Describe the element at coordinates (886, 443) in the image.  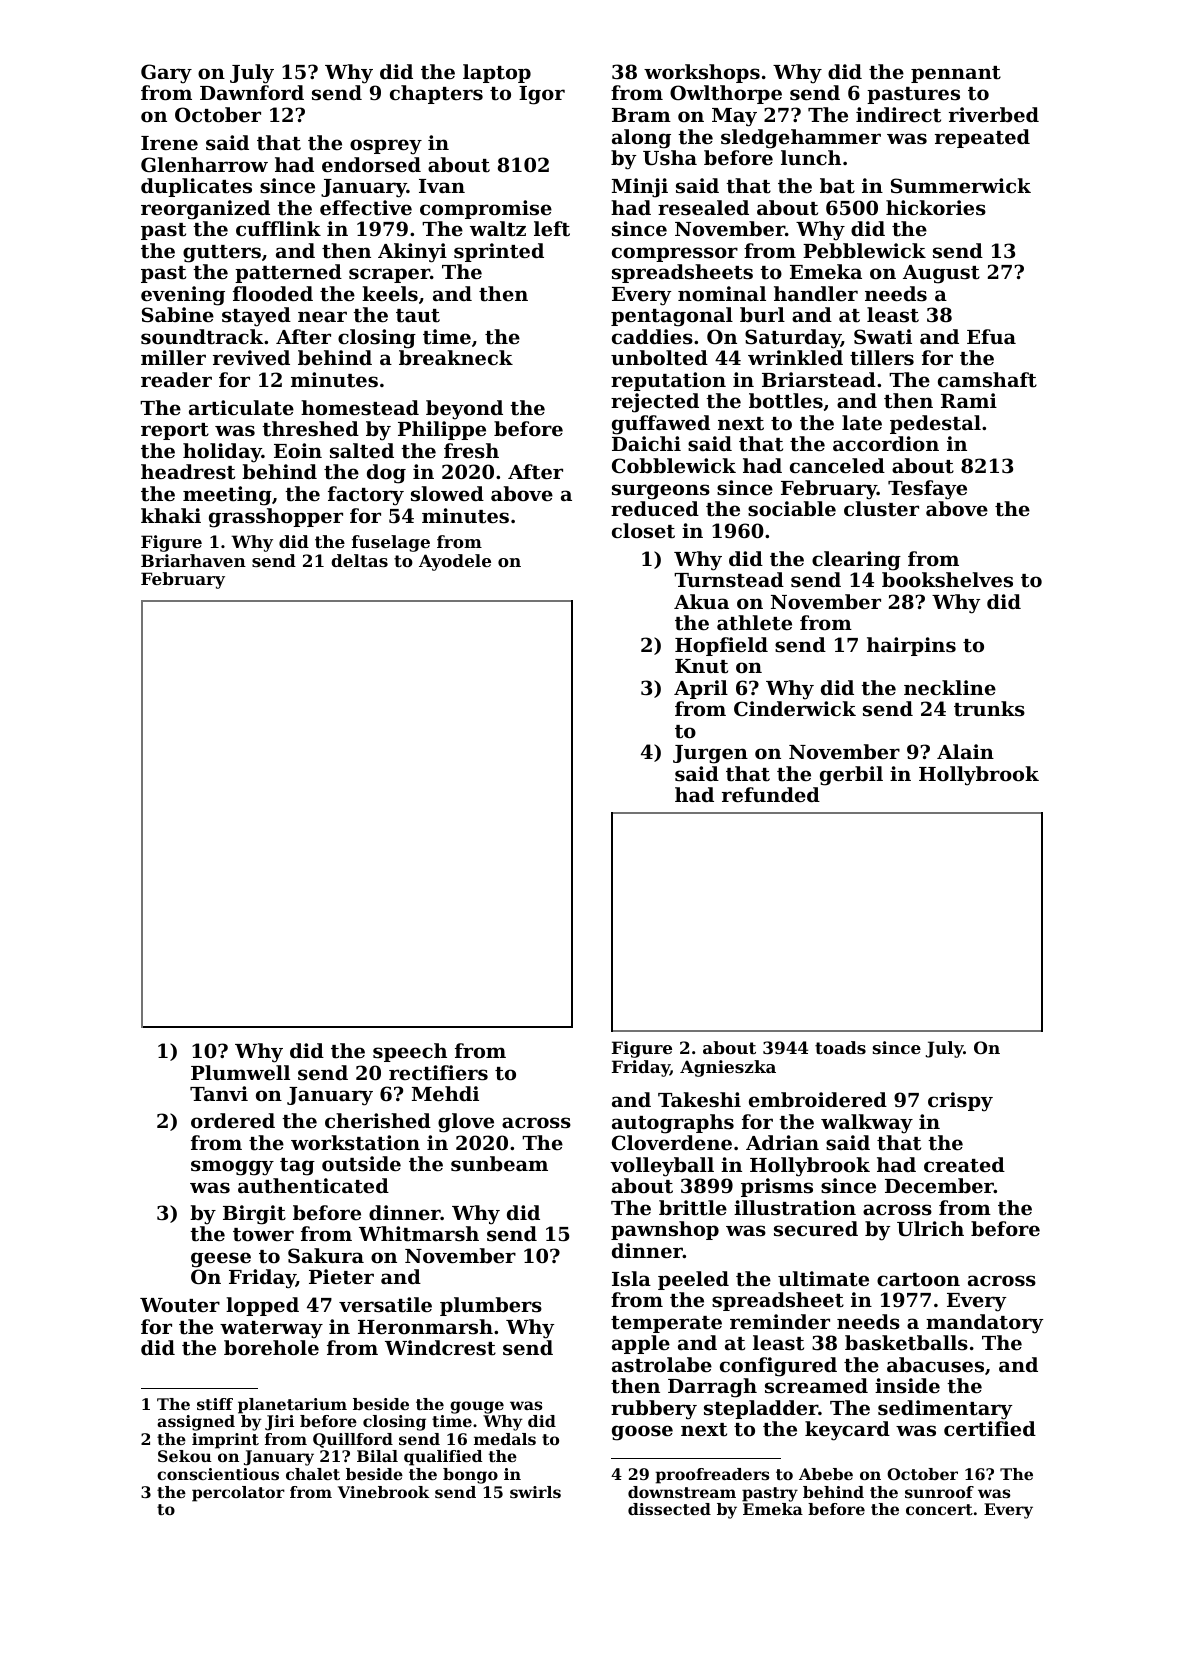
I see `accordion` at that location.
